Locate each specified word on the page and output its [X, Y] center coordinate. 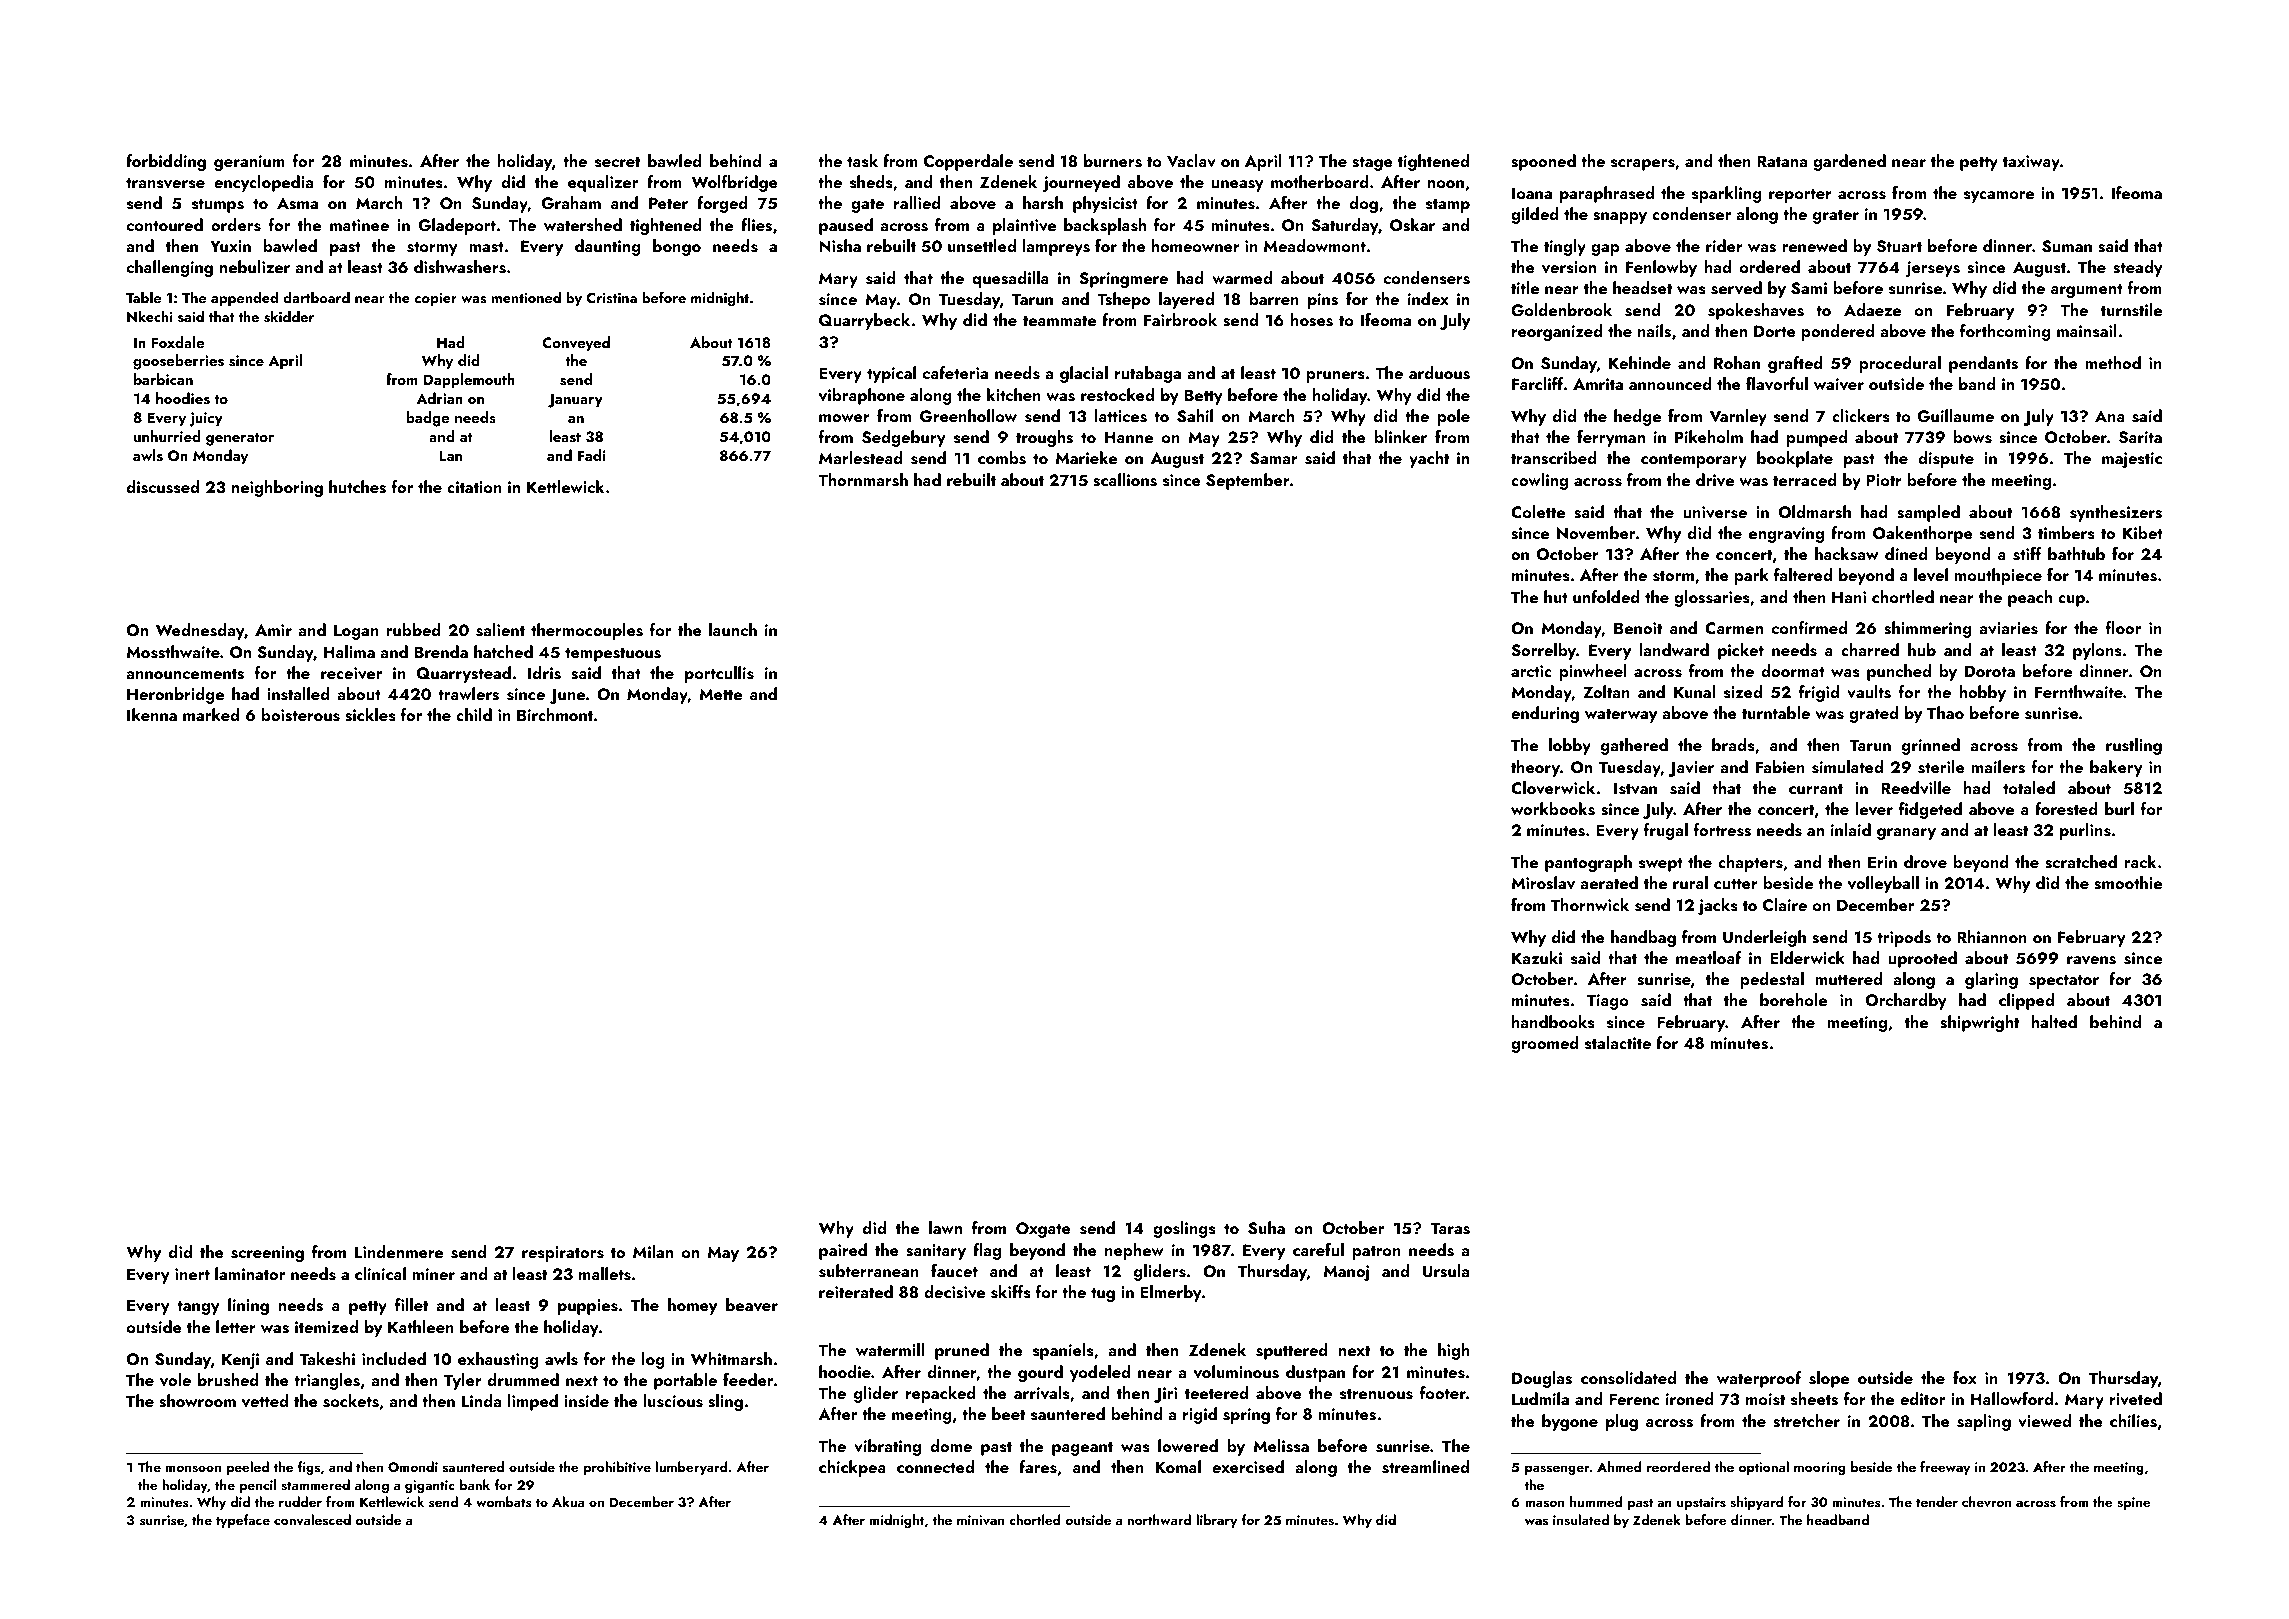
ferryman [1611, 438]
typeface [243, 1521]
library [1216, 1521]
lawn [945, 1227]
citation [474, 487]
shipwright [1979, 1023]
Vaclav [1191, 161]
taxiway [2031, 163]
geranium [249, 163]
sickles [370, 715]
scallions [1125, 480]
